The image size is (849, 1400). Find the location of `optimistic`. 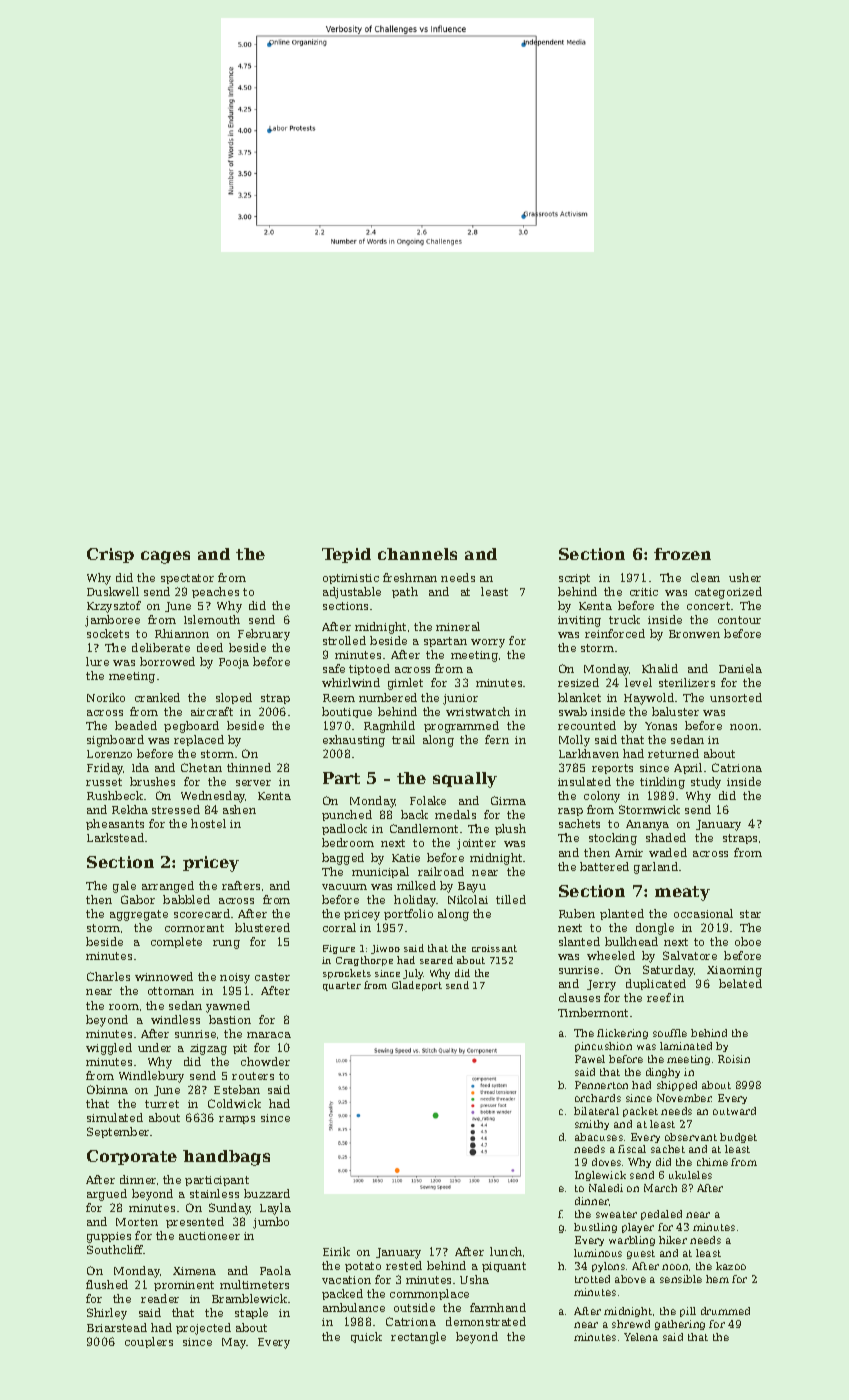

optimistic is located at coordinates (351, 579).
